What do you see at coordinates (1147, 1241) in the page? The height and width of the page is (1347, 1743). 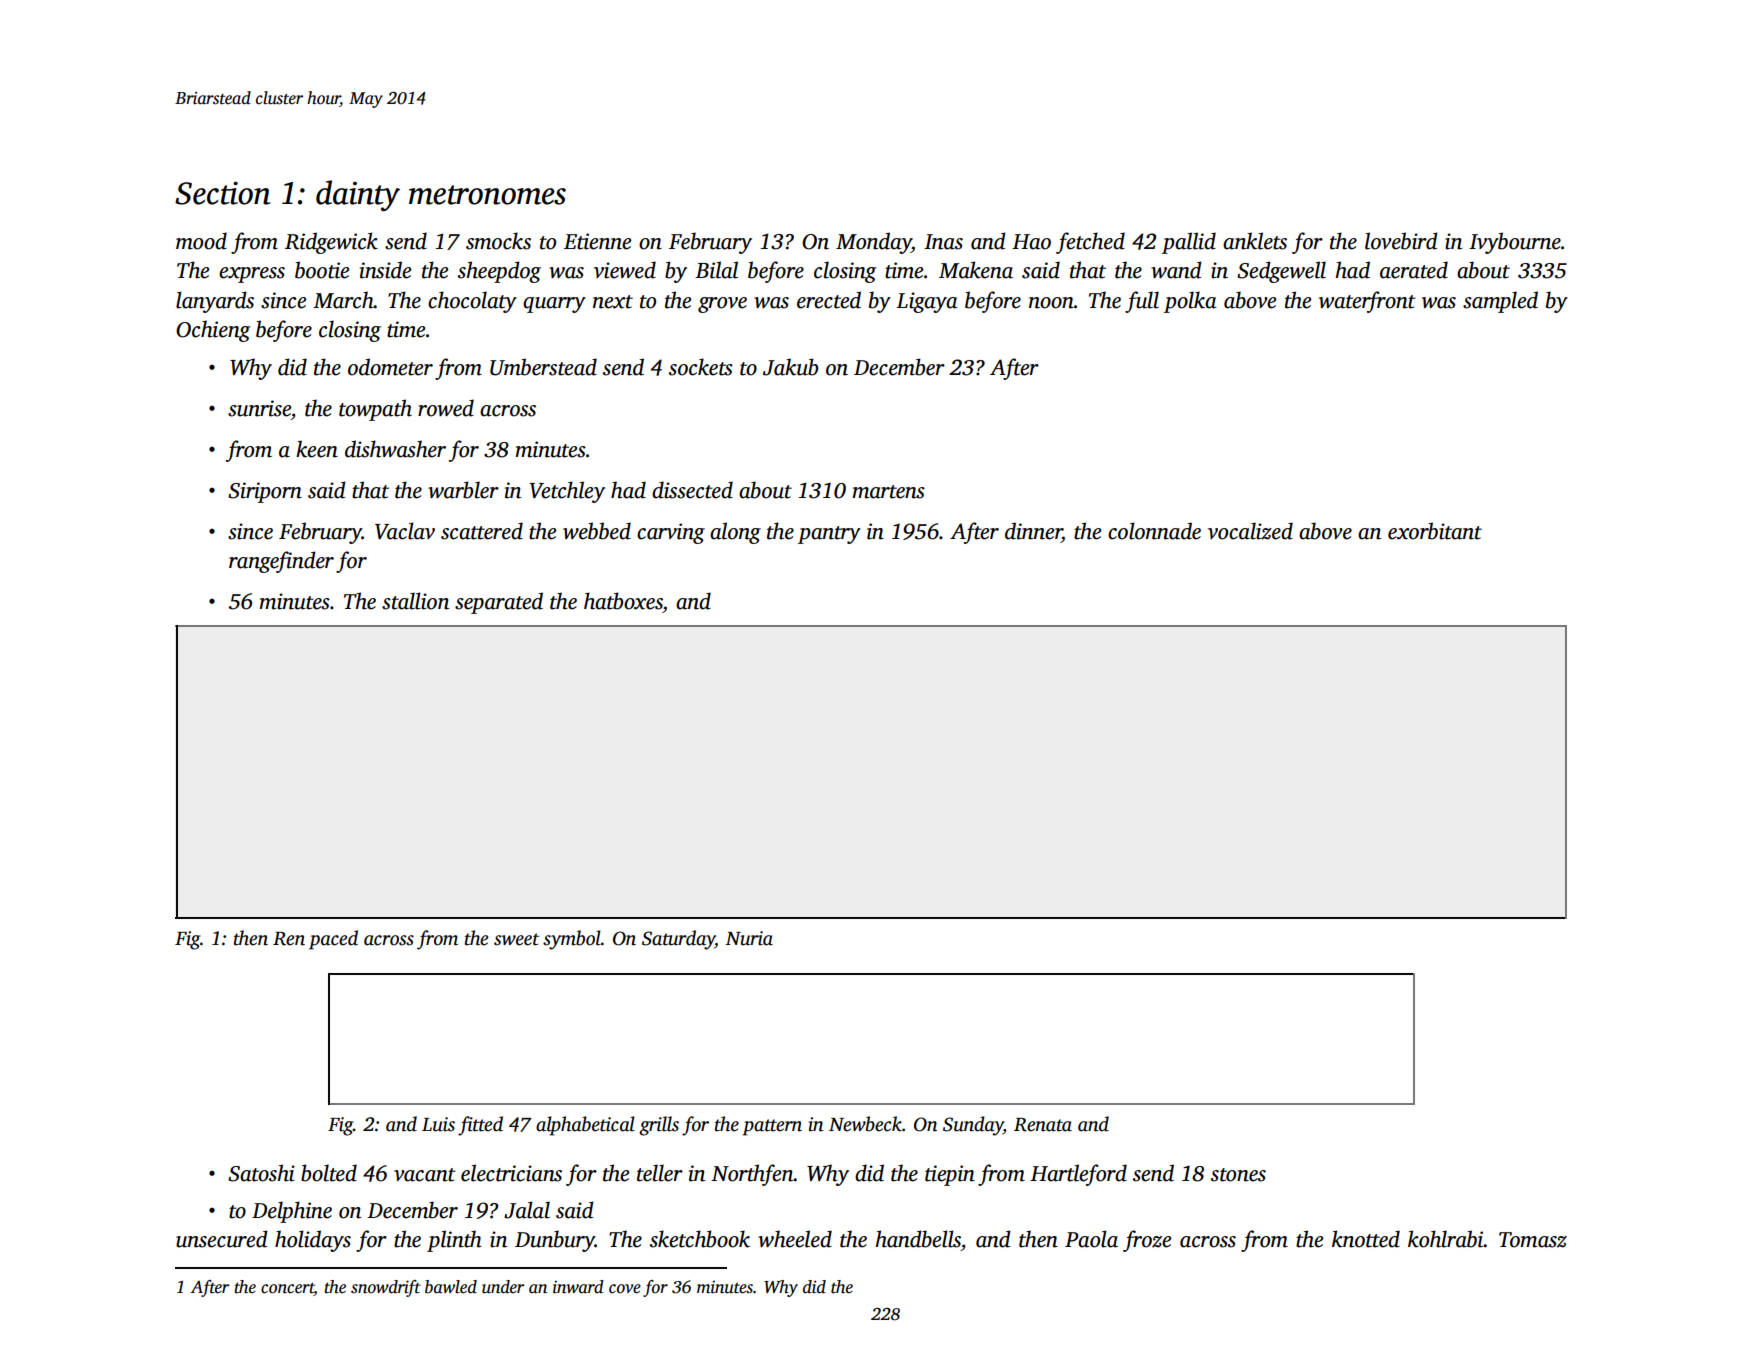 I see `froze` at bounding box center [1147, 1241].
